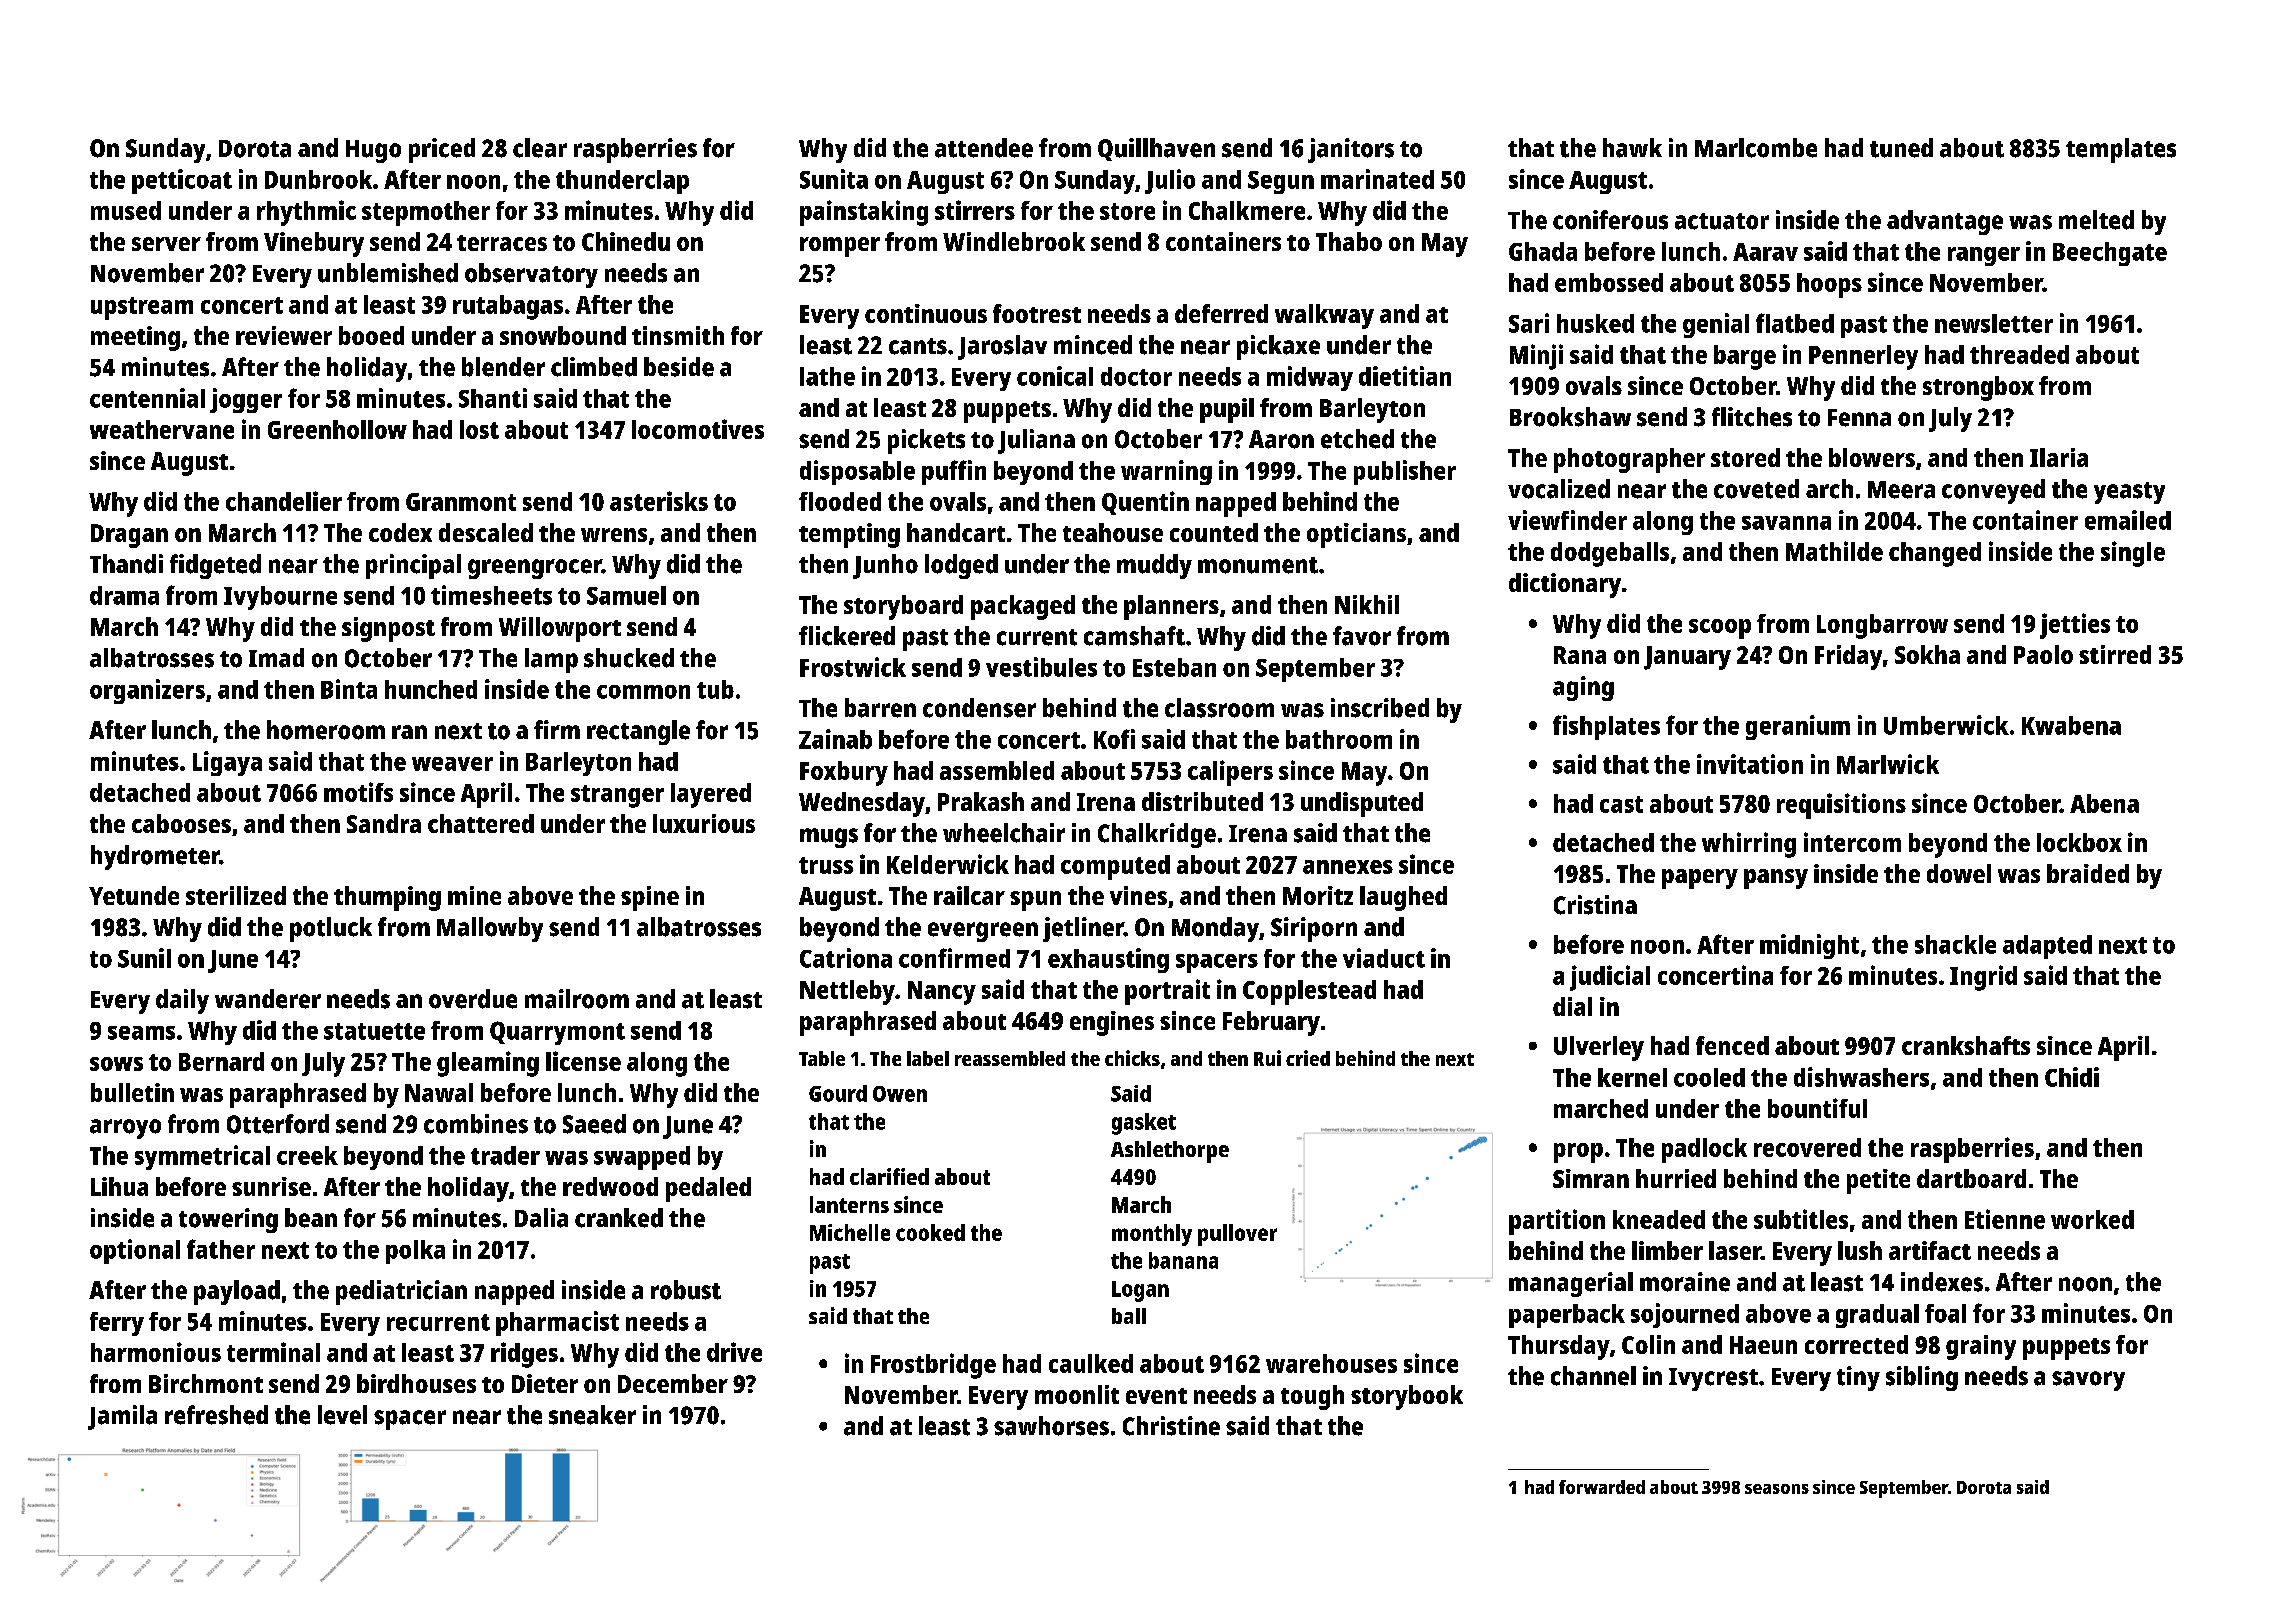 The image size is (2274, 1608). Describe the element at coordinates (373, 151) in the page. I see `Hugo` at that location.
